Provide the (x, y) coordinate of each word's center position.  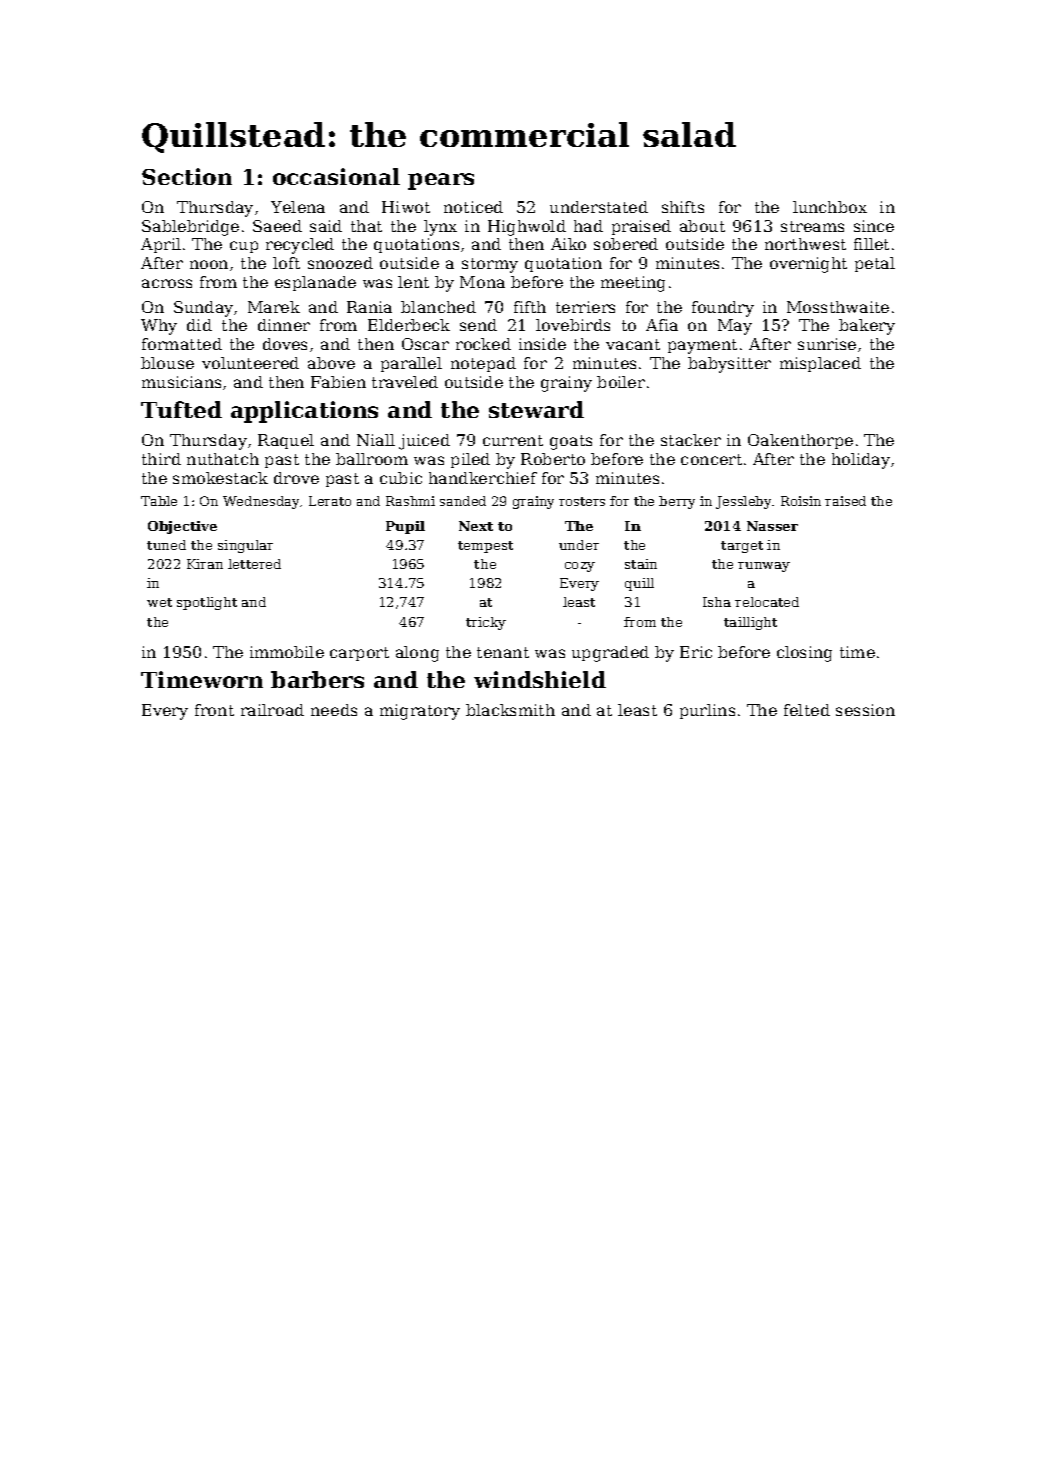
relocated (767, 602)
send (478, 325)
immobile (287, 652)
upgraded (610, 654)
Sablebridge (190, 228)
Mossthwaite (838, 307)
